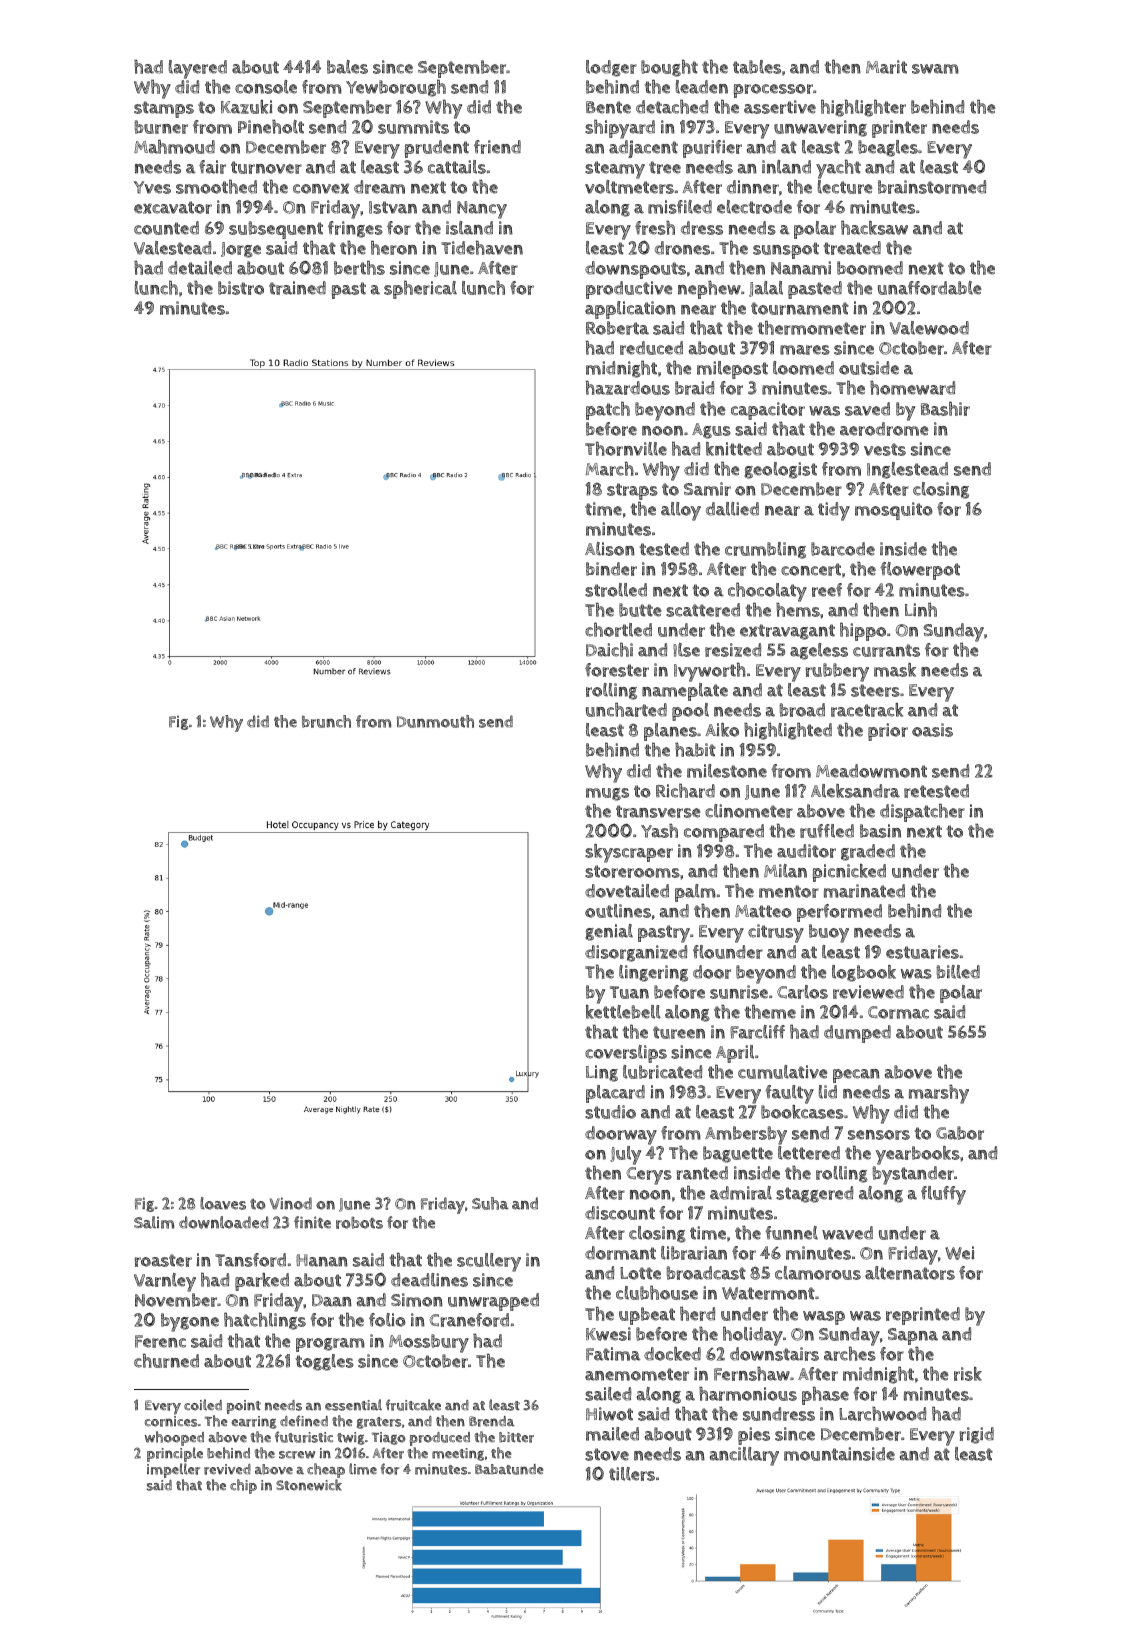 This page has width=1133, height=1641. What do you see at coordinates (669, 68) in the page?
I see `bought` at bounding box center [669, 68].
